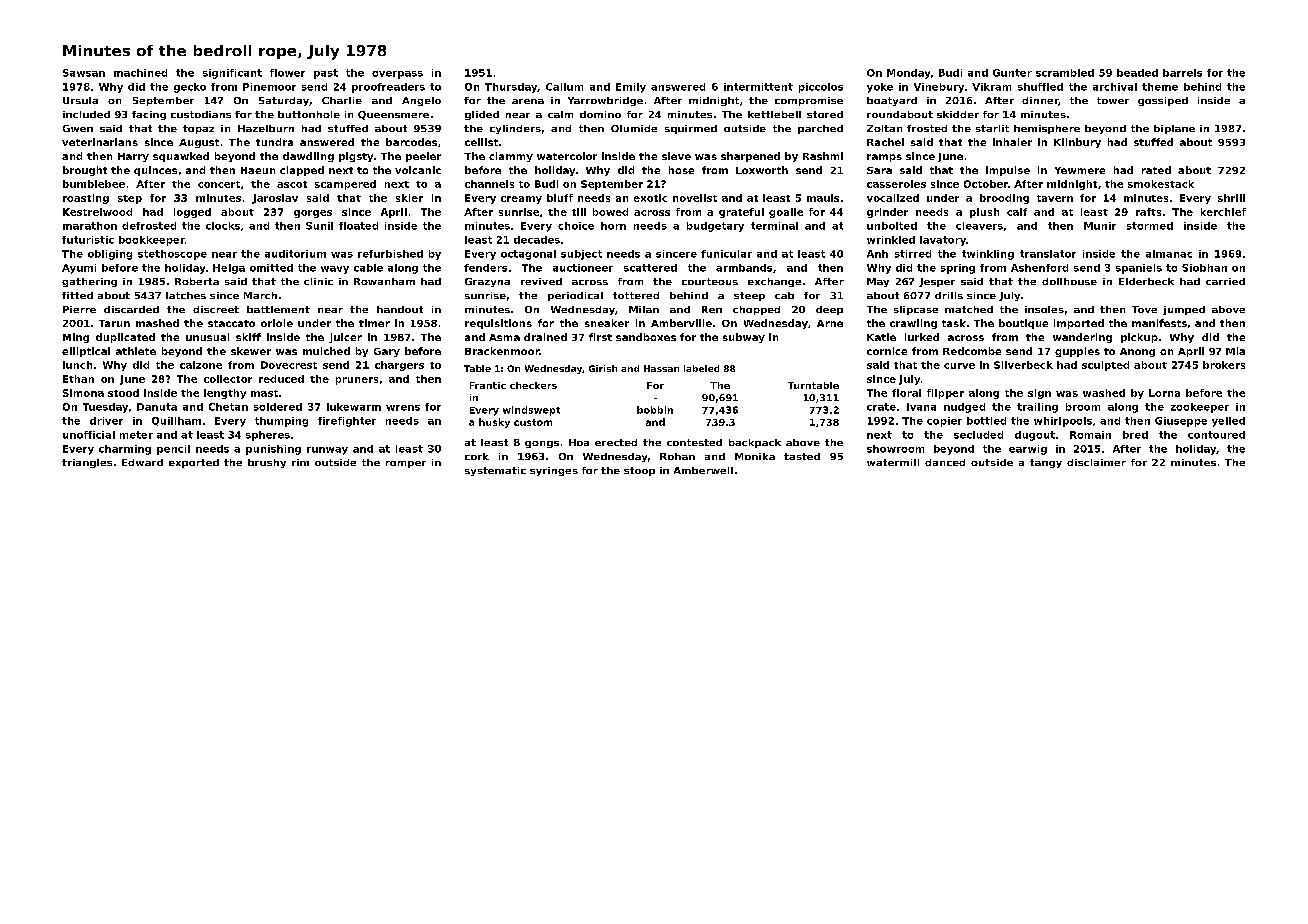  What do you see at coordinates (133, 157) in the screenshot?
I see `Harry` at bounding box center [133, 157].
